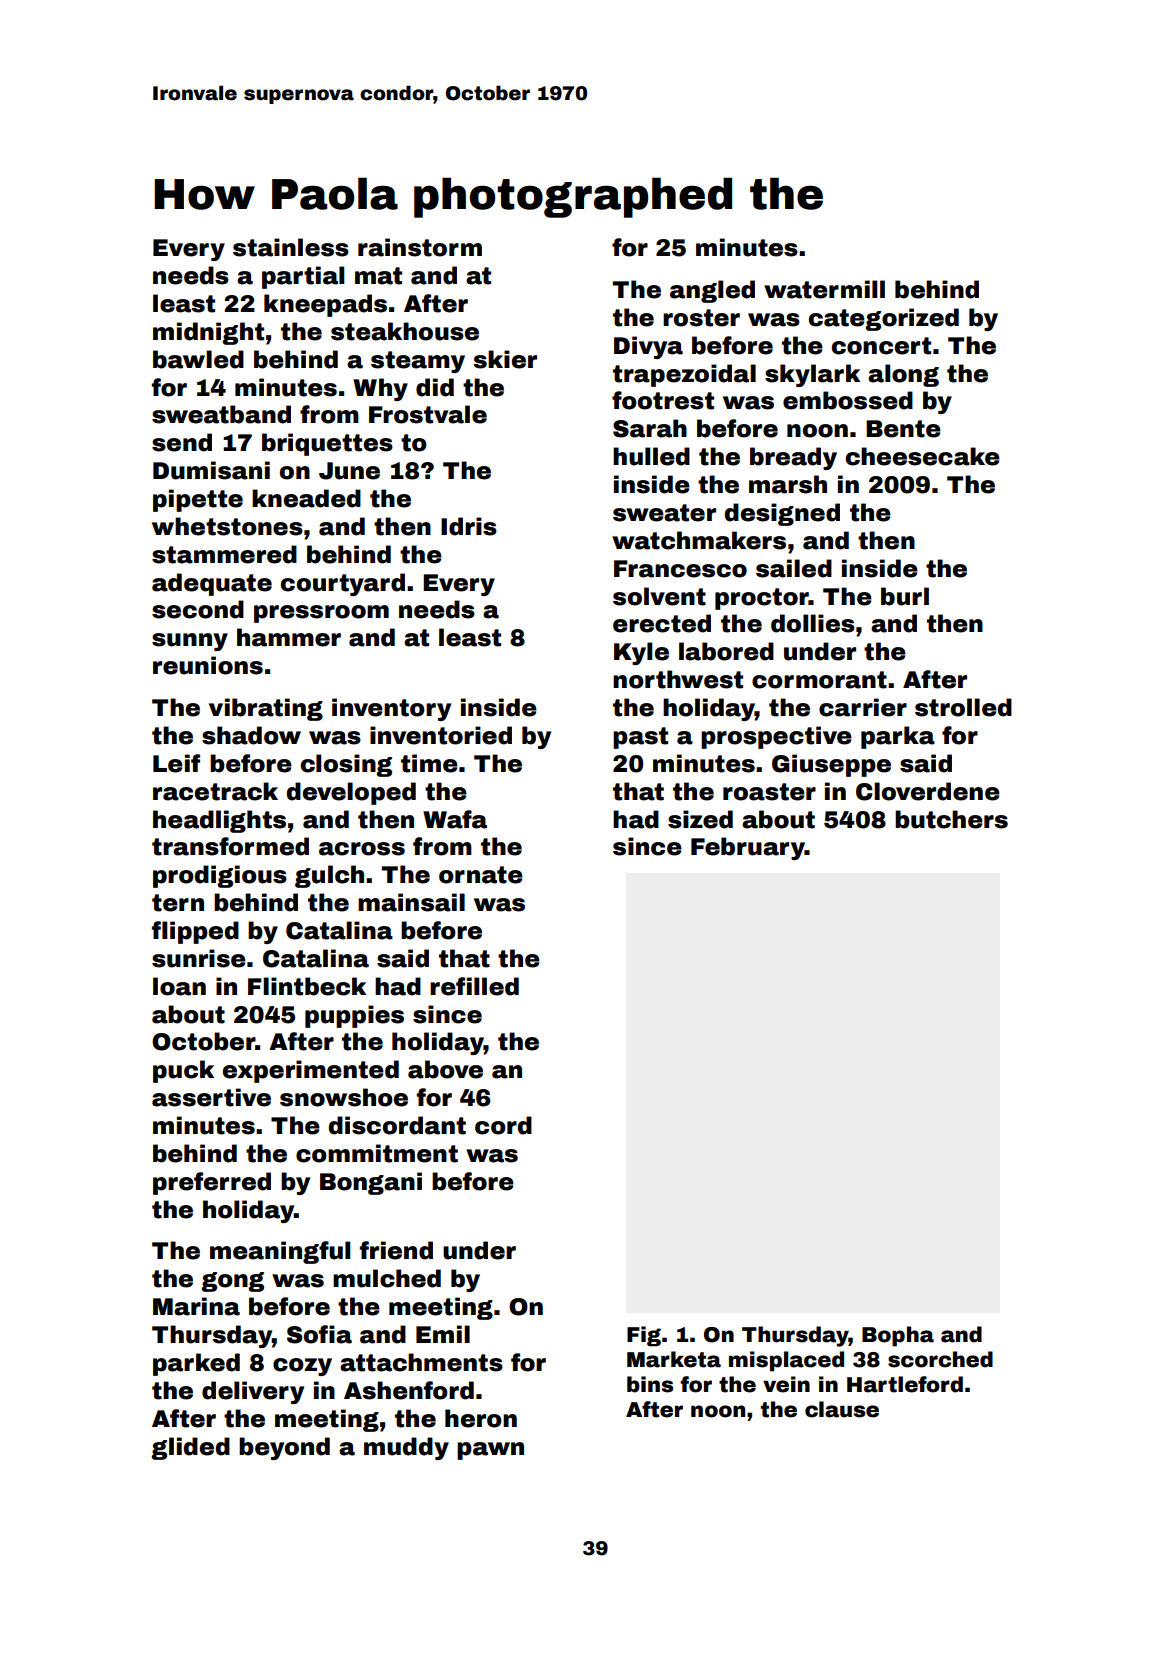 This screenshot has height=1654, width=1165. Describe the element at coordinates (307, 986) in the screenshot. I see `Flintbeck` at that location.
